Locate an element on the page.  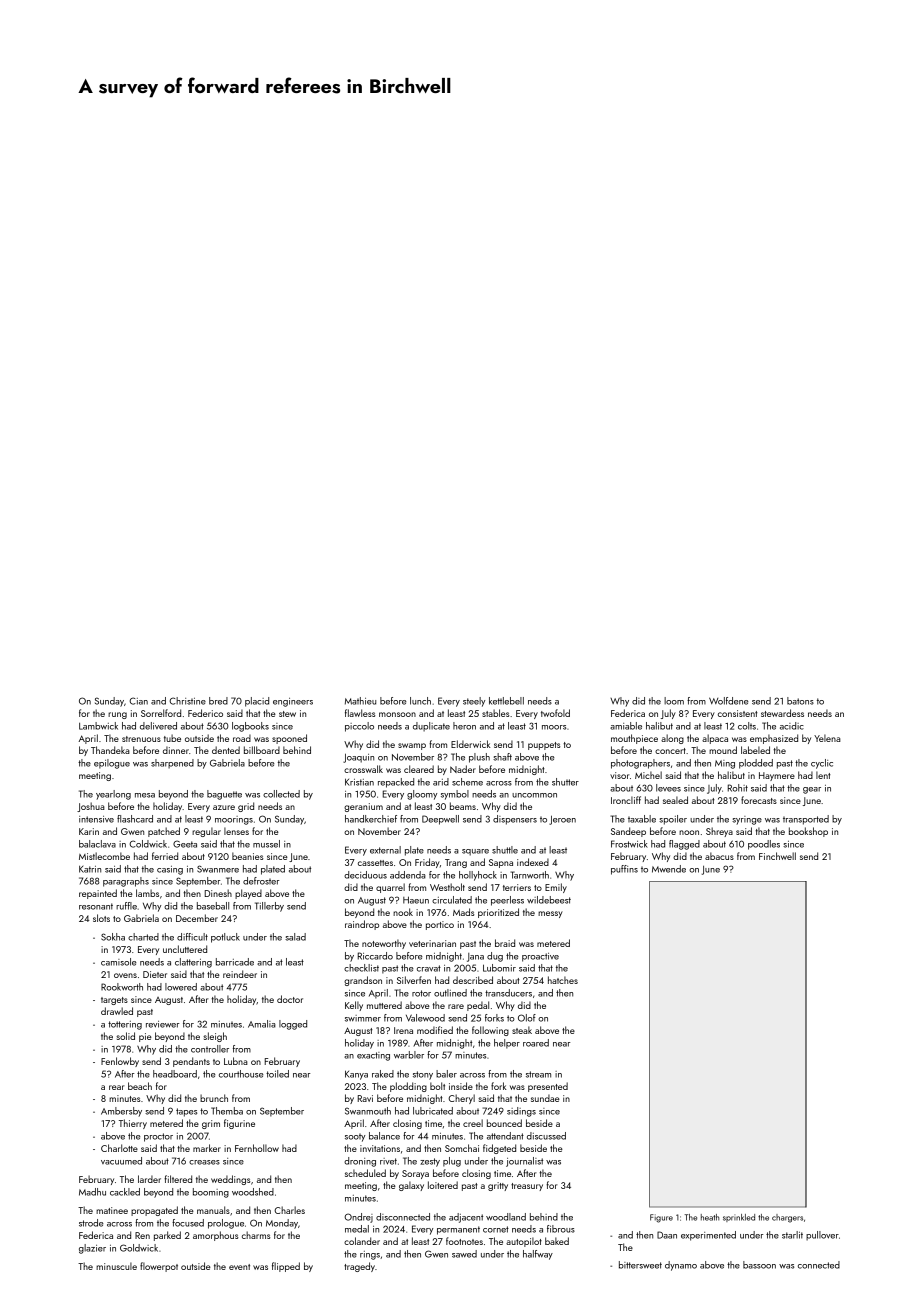
Charles is located at coordinates (289, 1210).
